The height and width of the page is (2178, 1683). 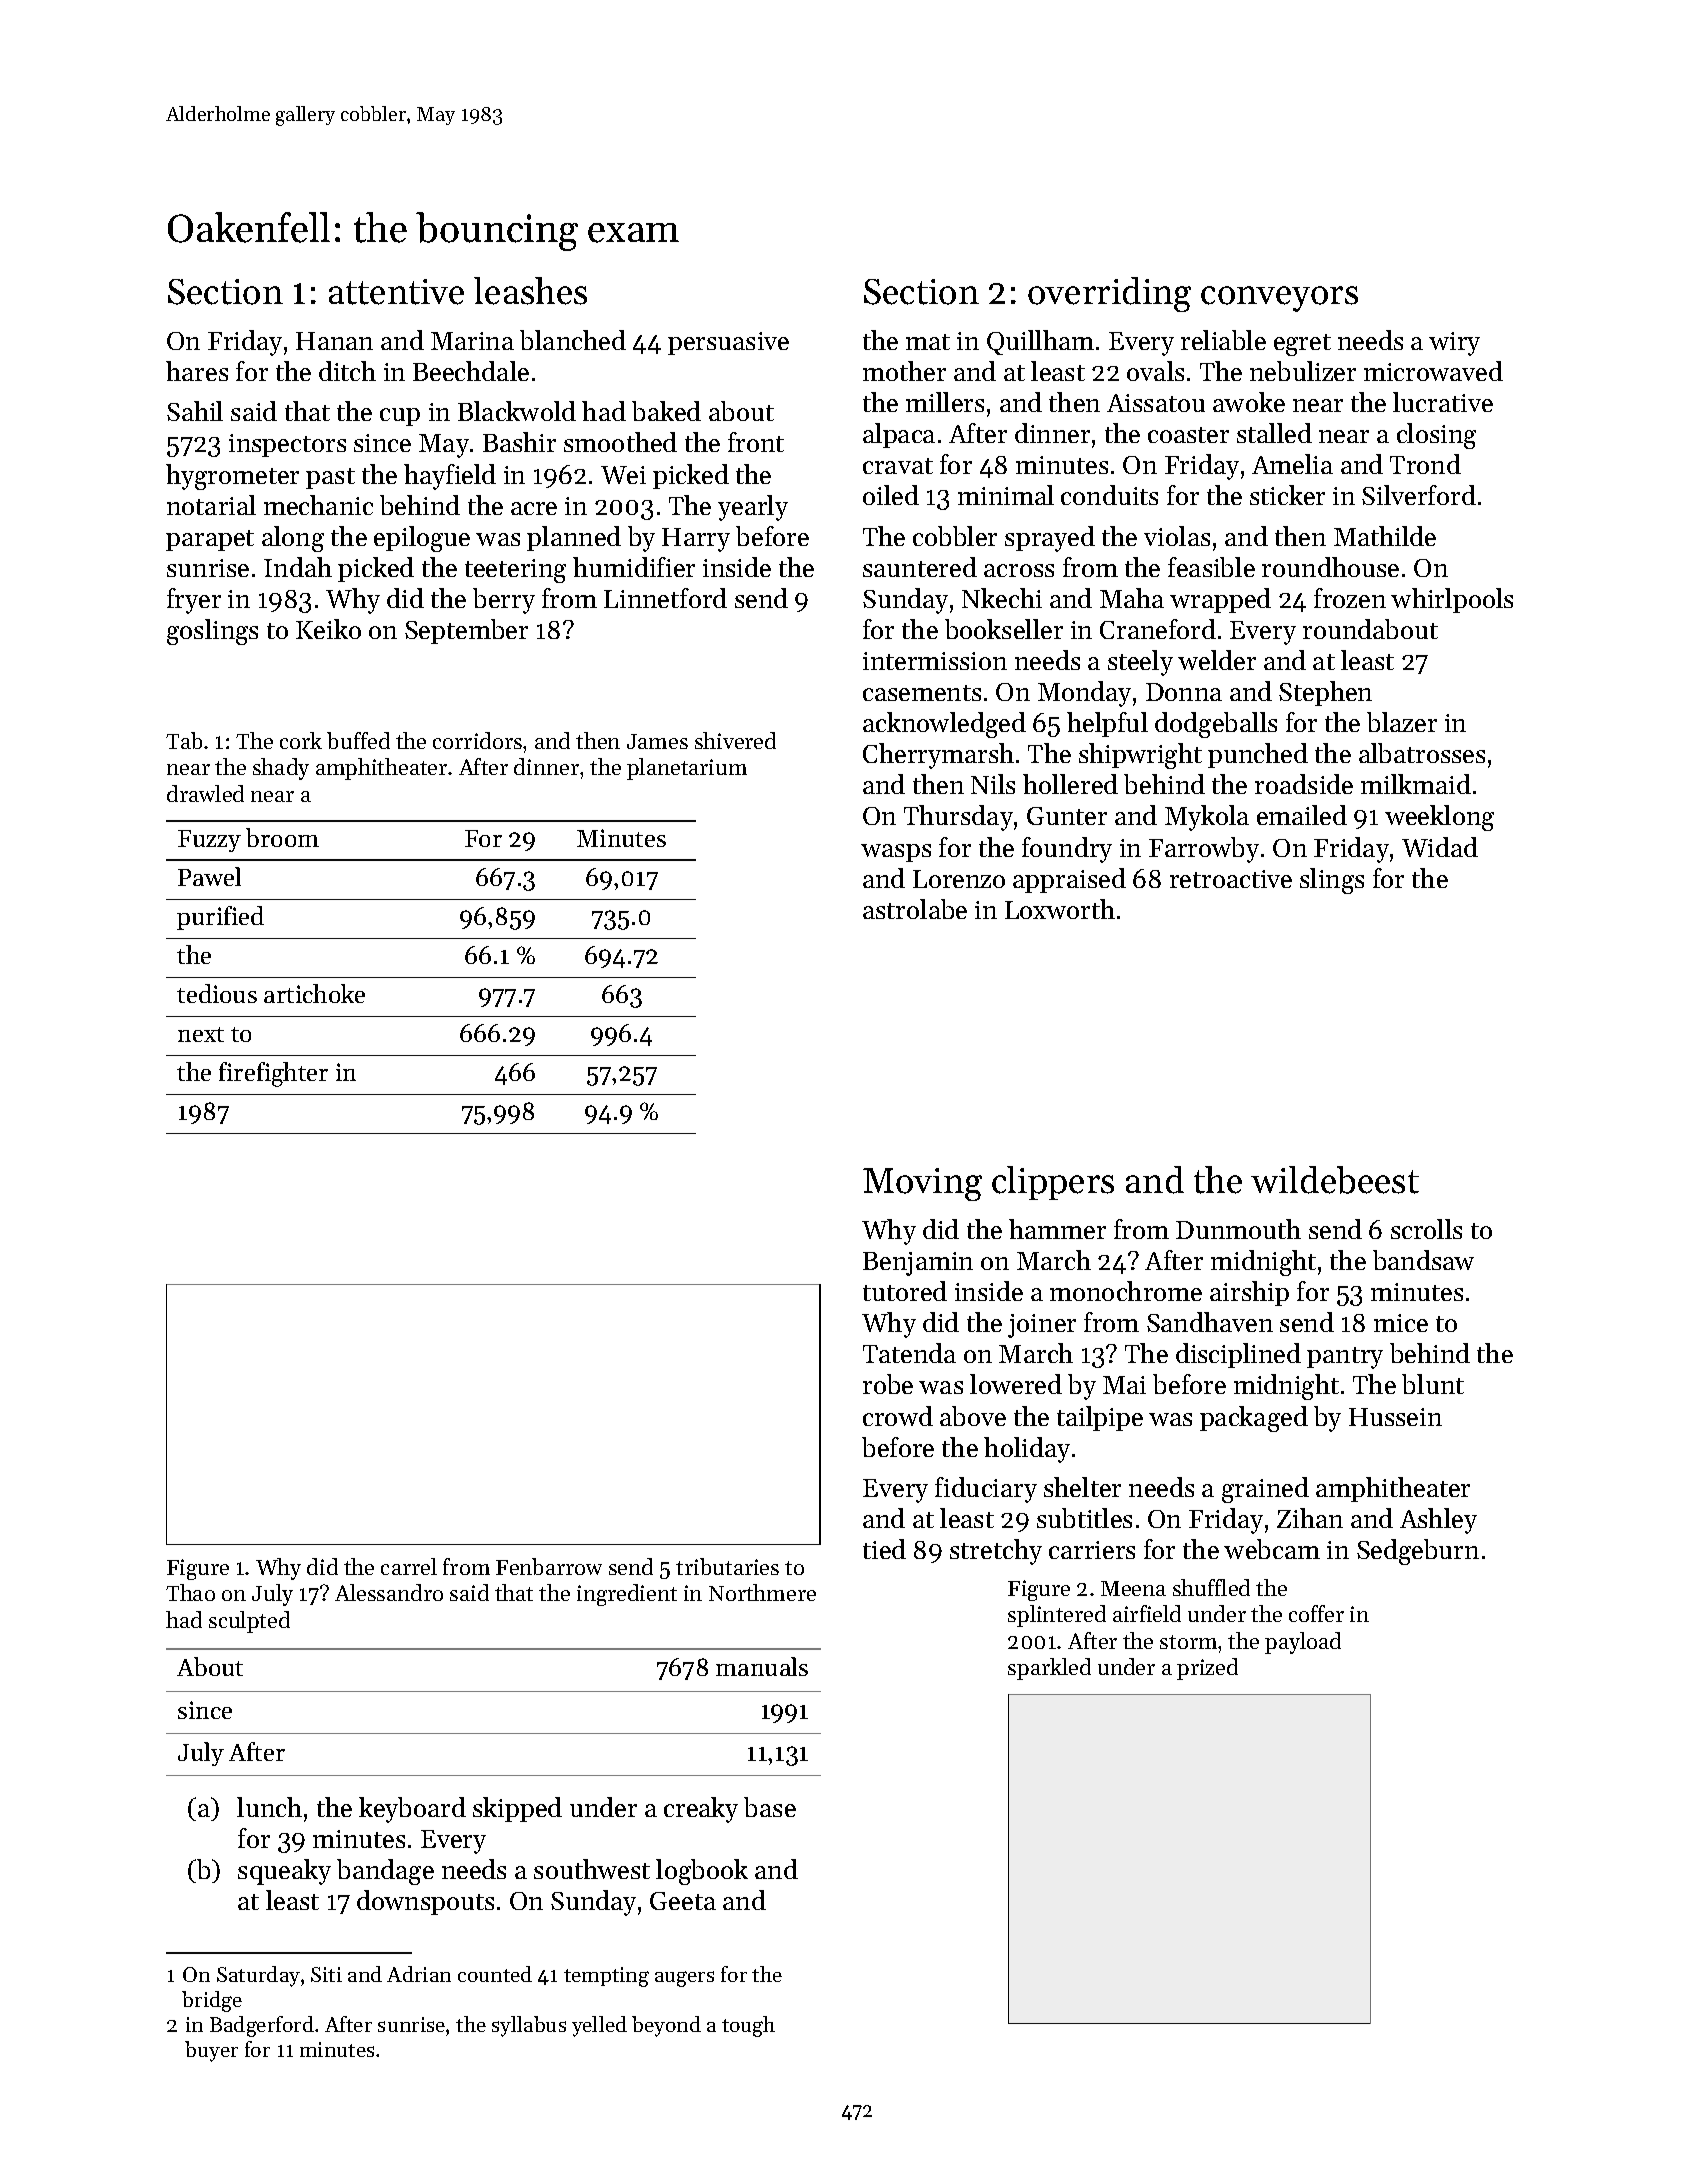 I want to click on firefighter, so click(x=273, y=1074).
